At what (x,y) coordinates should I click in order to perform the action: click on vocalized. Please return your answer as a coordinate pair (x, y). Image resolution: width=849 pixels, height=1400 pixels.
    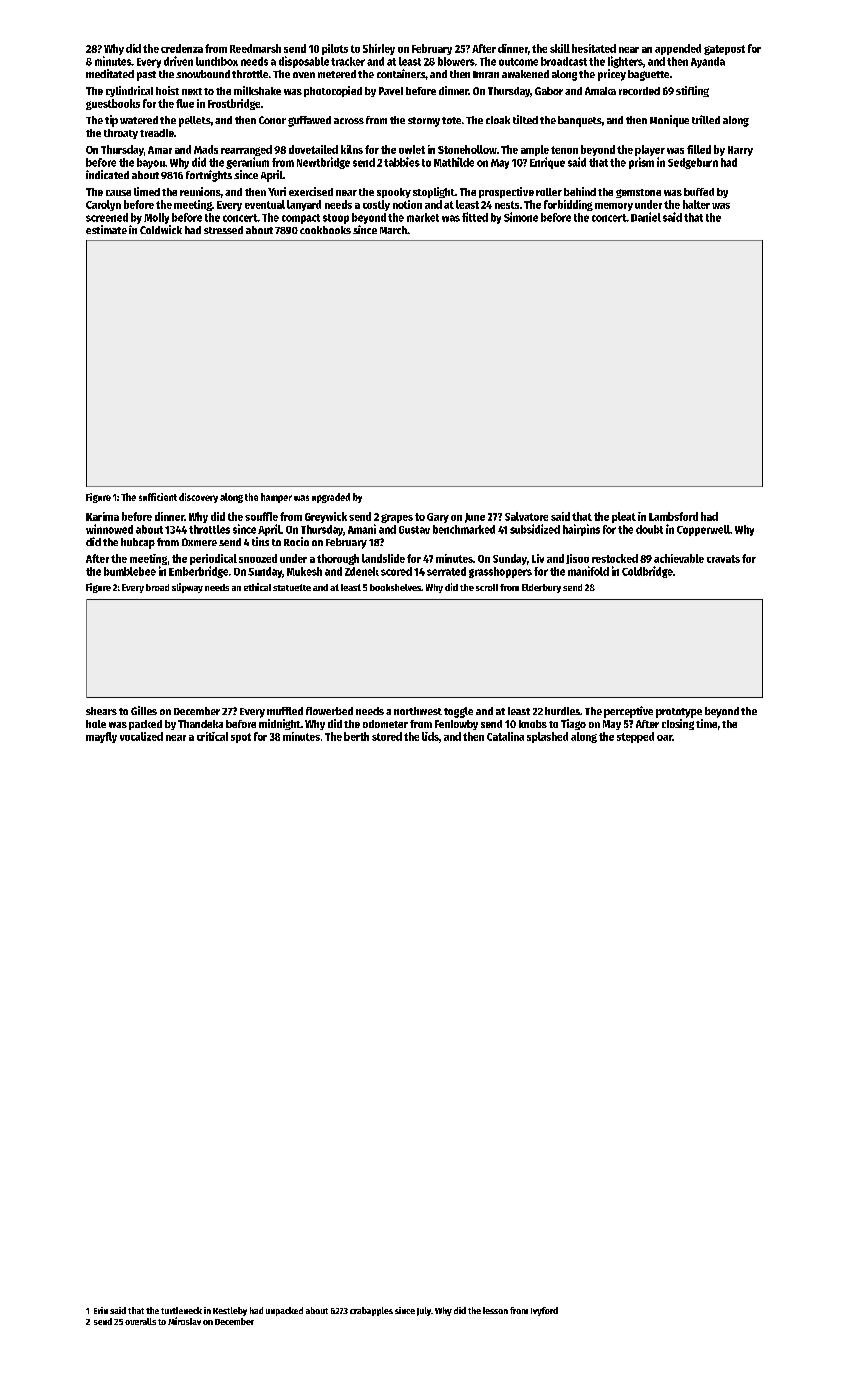
    Looking at the image, I should click on (141, 736).
